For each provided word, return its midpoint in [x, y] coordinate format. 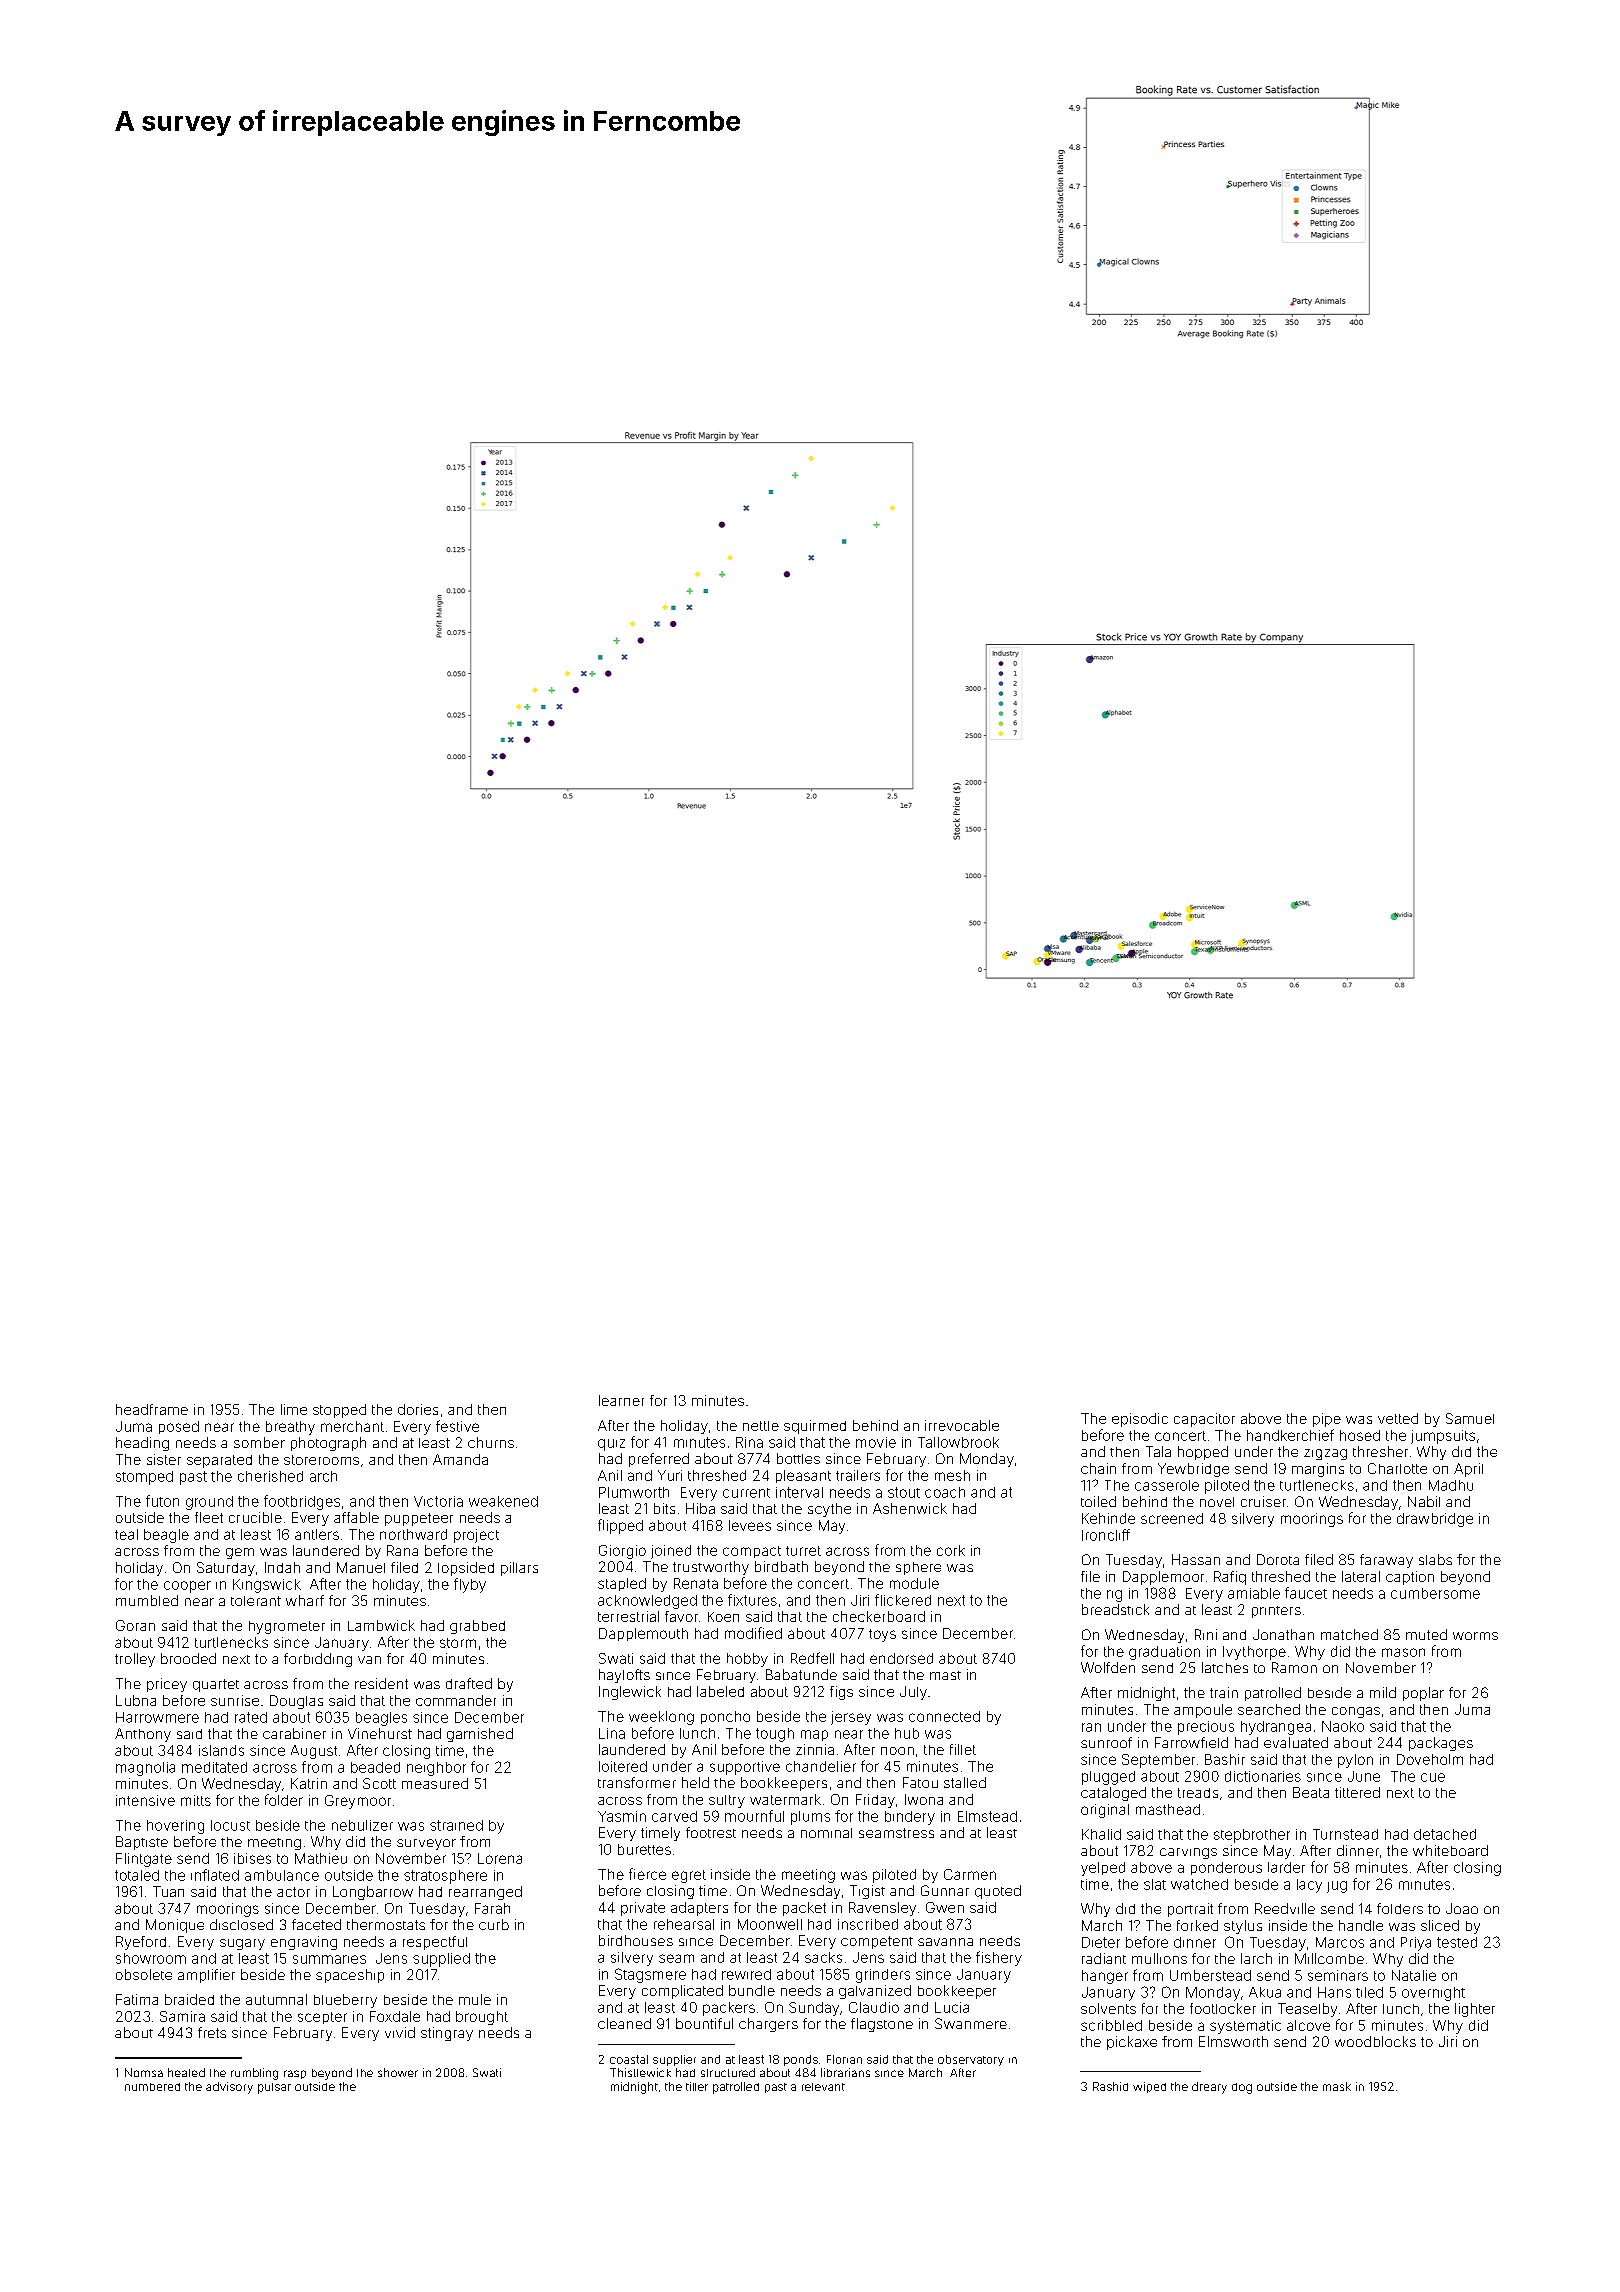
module [914, 1583]
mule [475, 1999]
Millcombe [1329, 1958]
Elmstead [987, 1816]
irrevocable [962, 1425]
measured [435, 1783]
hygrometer [287, 1627]
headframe [152, 1409]
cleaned [624, 2023]
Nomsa [144, 2072]
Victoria [438, 1501]
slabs [1435, 1559]
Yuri [670, 1475]
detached [1445, 1834]
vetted [1398, 1418]
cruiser [1263, 1501]
